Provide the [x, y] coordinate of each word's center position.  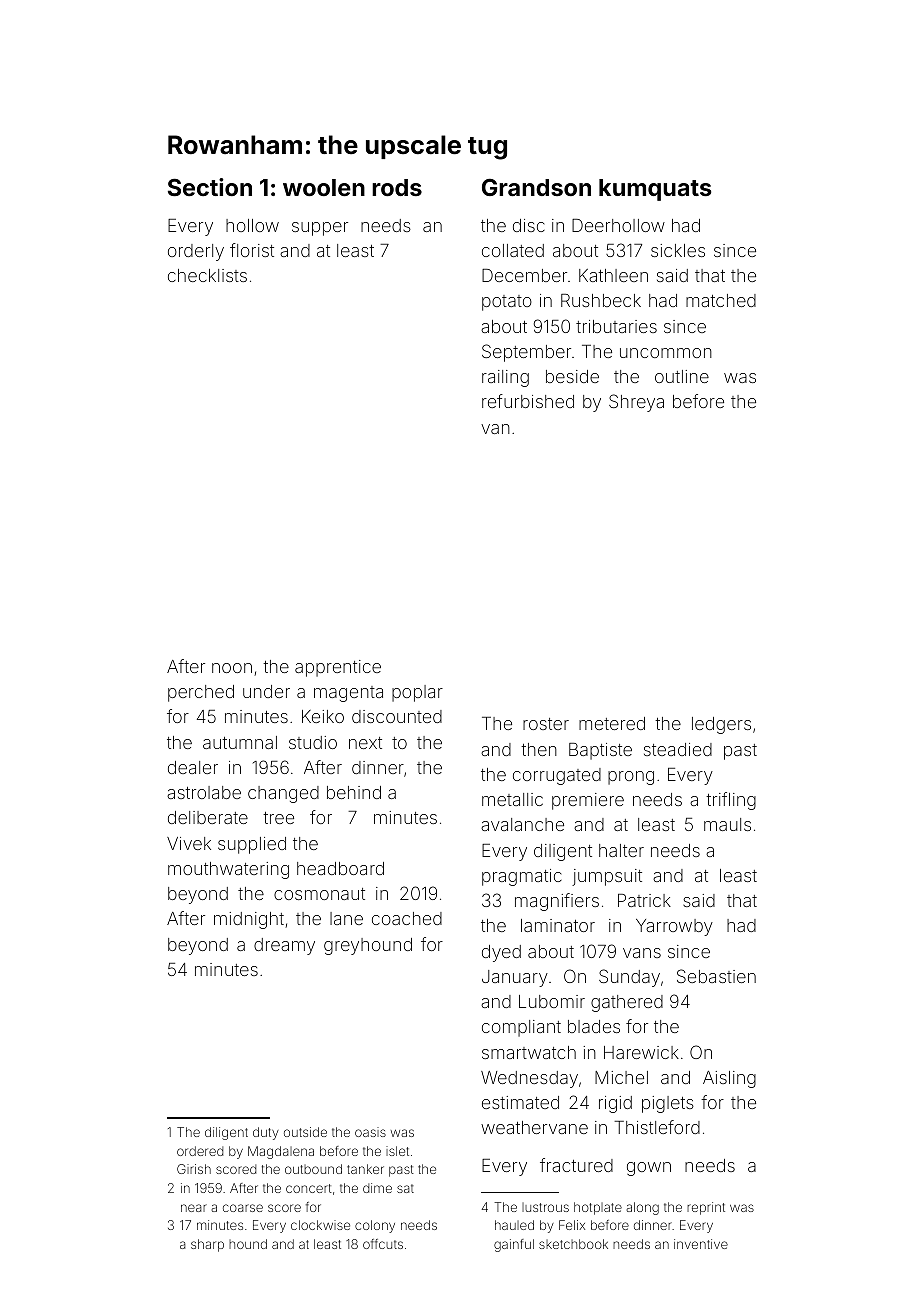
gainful [514, 1245]
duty [266, 1133]
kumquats [655, 190]
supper [320, 229]
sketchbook [573, 1244]
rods [397, 187]
